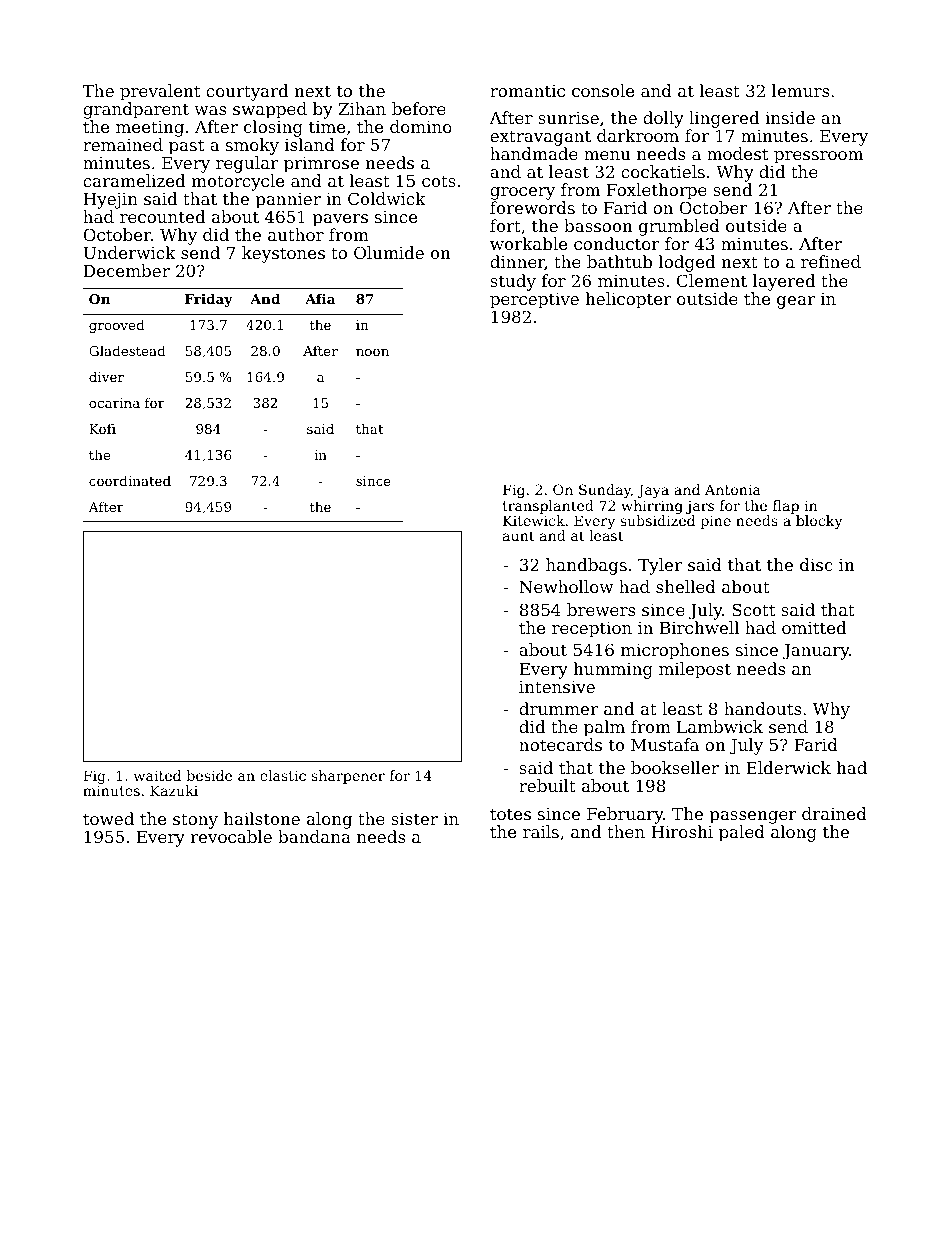 This image has width=952, height=1233. Describe the element at coordinates (628, 300) in the image. I see `helicopter` at that location.
